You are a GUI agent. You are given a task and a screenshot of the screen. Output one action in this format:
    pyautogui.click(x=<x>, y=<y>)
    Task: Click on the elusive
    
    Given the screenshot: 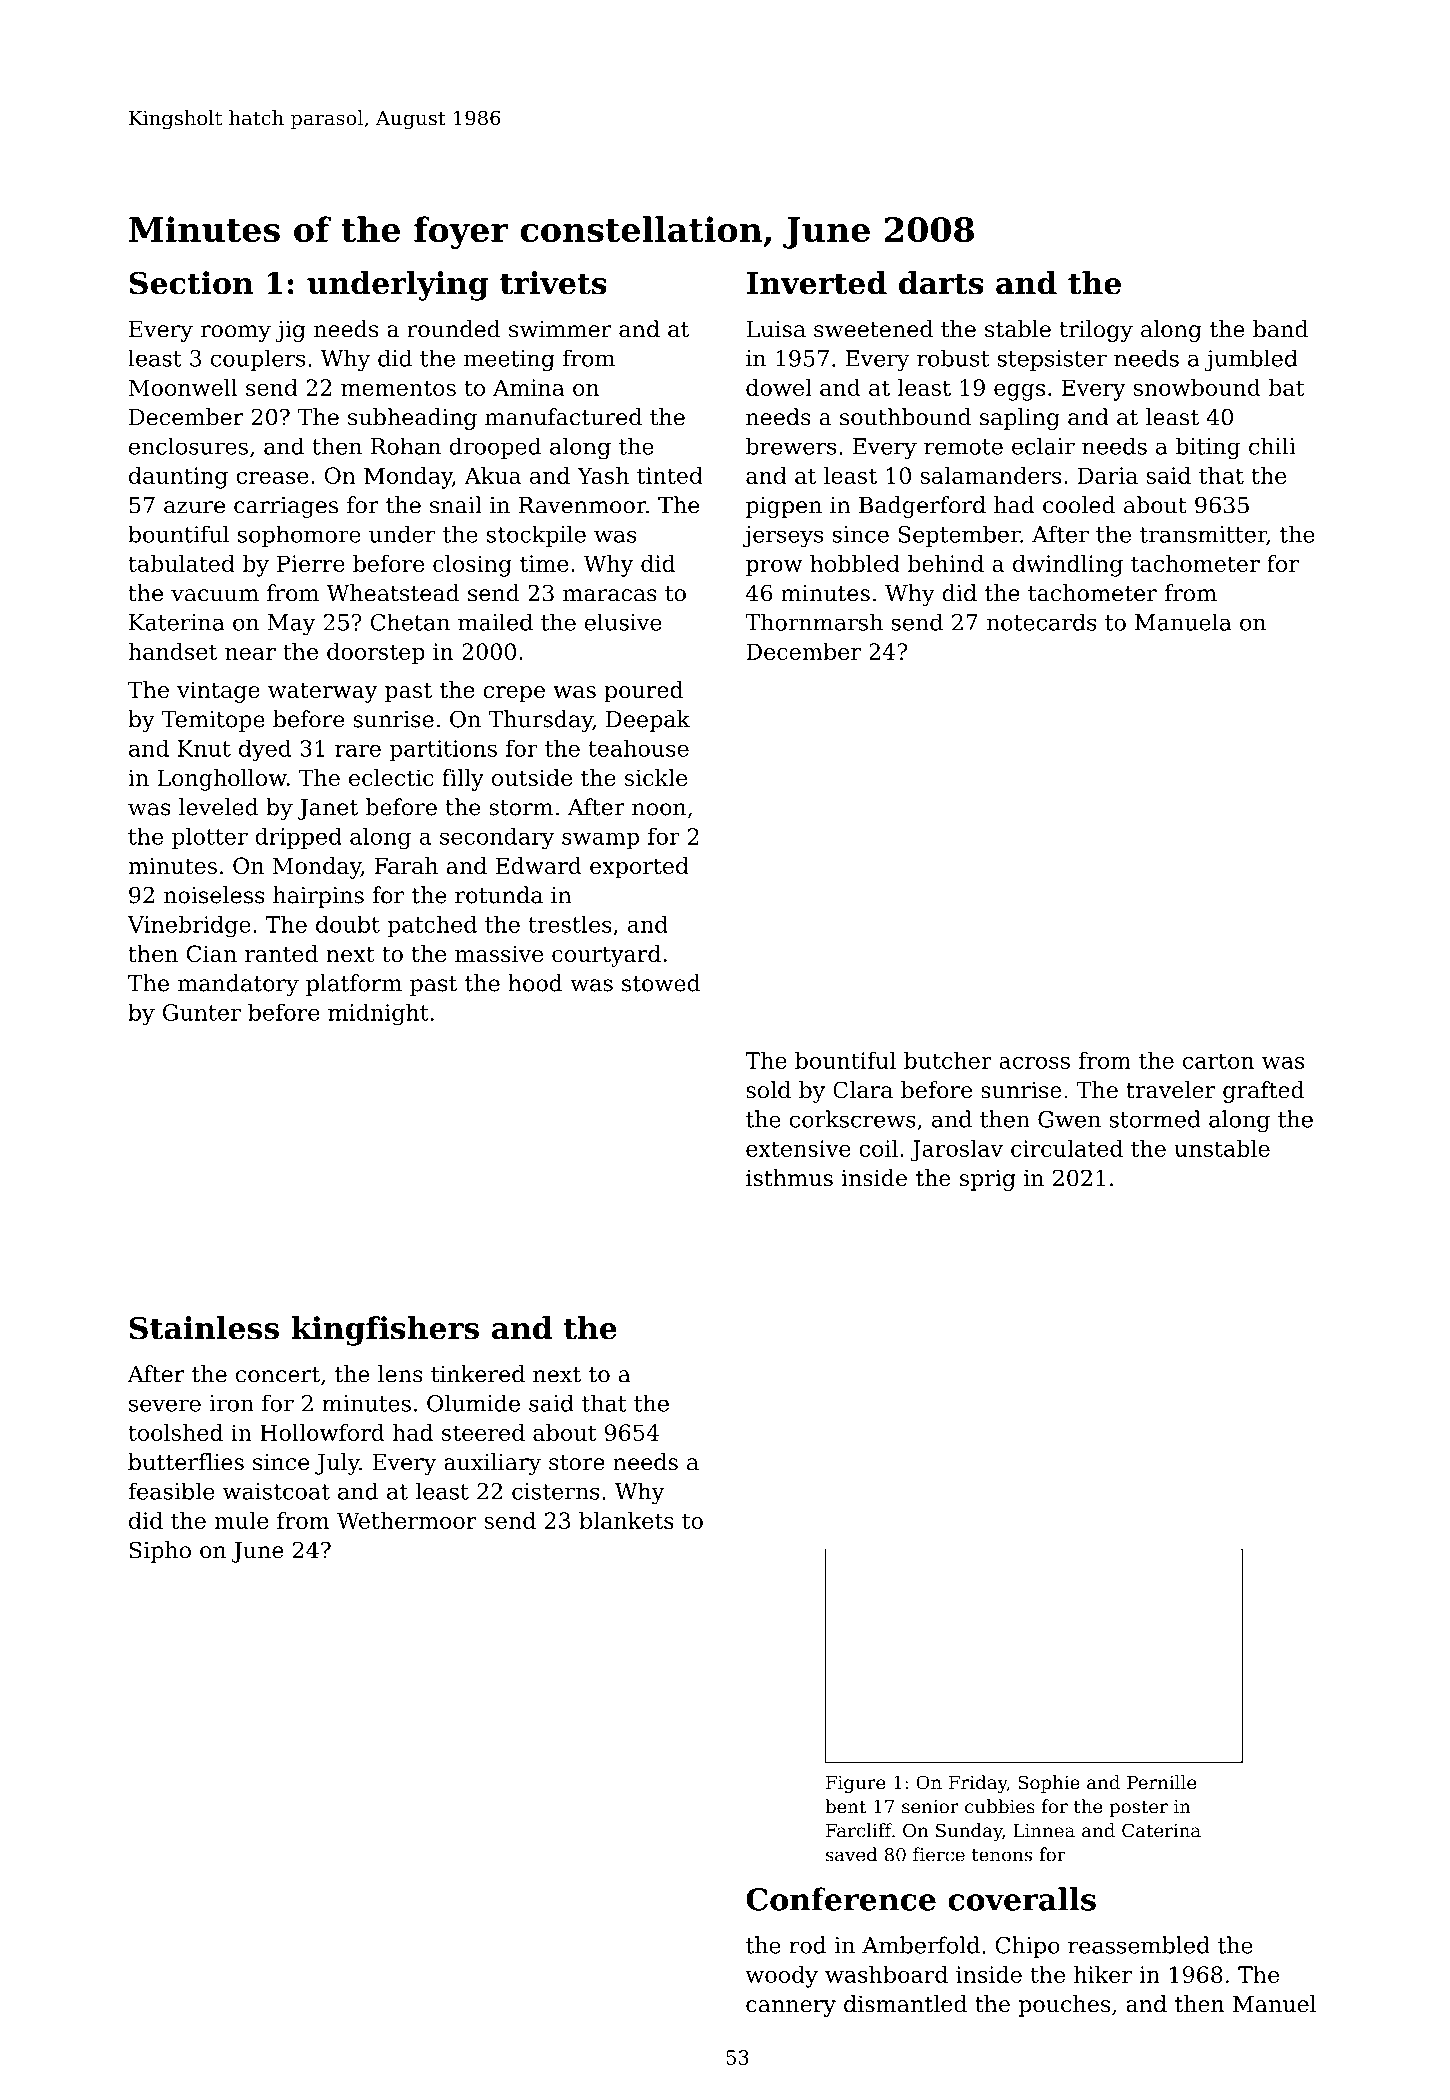 What is the action you would take?
    pyautogui.click(x=623, y=622)
